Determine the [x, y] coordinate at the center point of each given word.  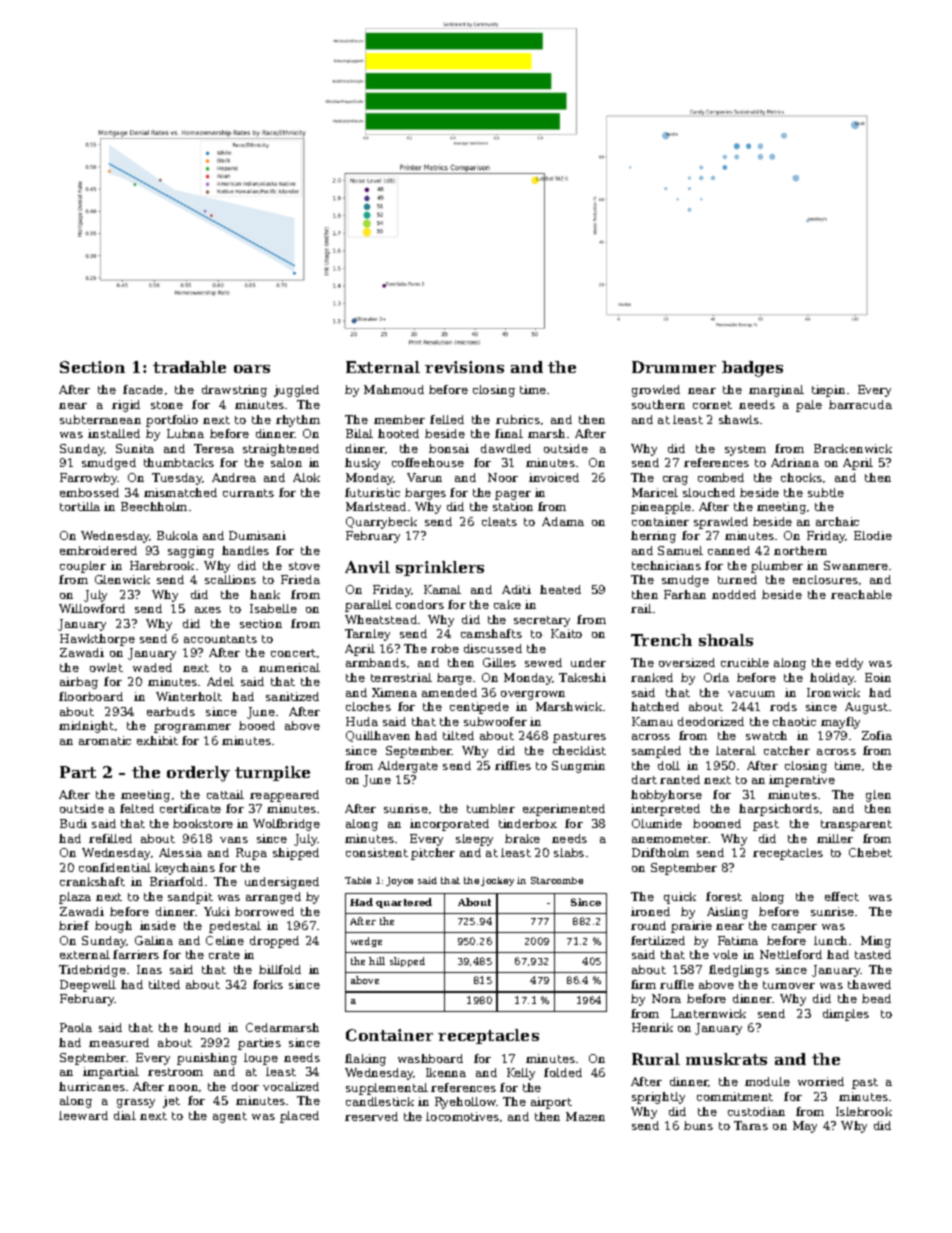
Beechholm [154, 506]
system [745, 450]
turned [737, 579]
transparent [856, 825]
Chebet [870, 852]
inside [158, 925]
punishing [207, 1059]
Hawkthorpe [97, 640]
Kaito [566, 633]
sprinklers [440, 568]
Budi [73, 823]
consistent [377, 852]
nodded [734, 594]
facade [143, 389]
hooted [398, 433]
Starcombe [557, 880]
